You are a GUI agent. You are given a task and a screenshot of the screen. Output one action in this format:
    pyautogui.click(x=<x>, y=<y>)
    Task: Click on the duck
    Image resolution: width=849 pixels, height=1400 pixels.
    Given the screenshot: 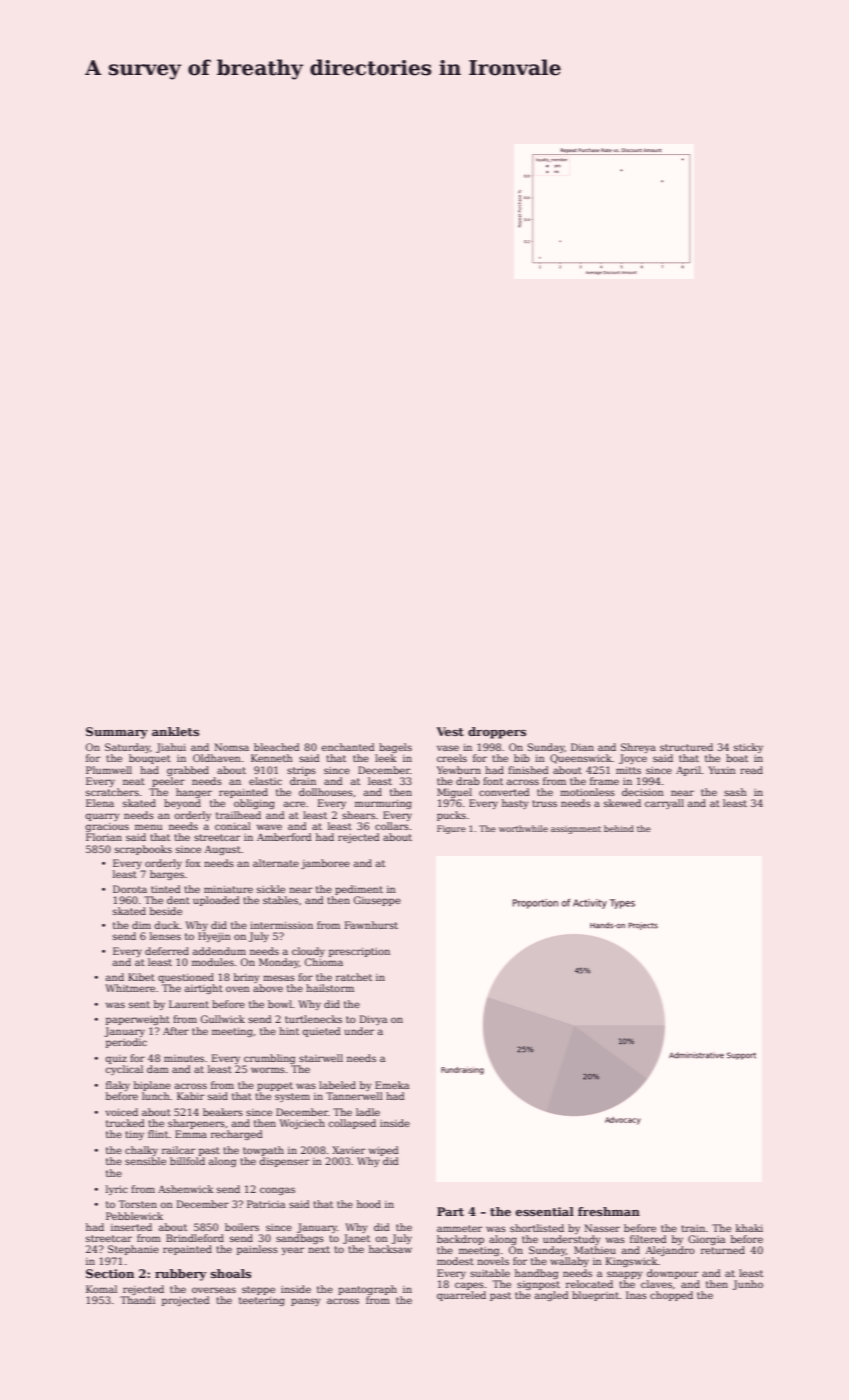 What is the action you would take?
    pyautogui.click(x=167, y=925)
